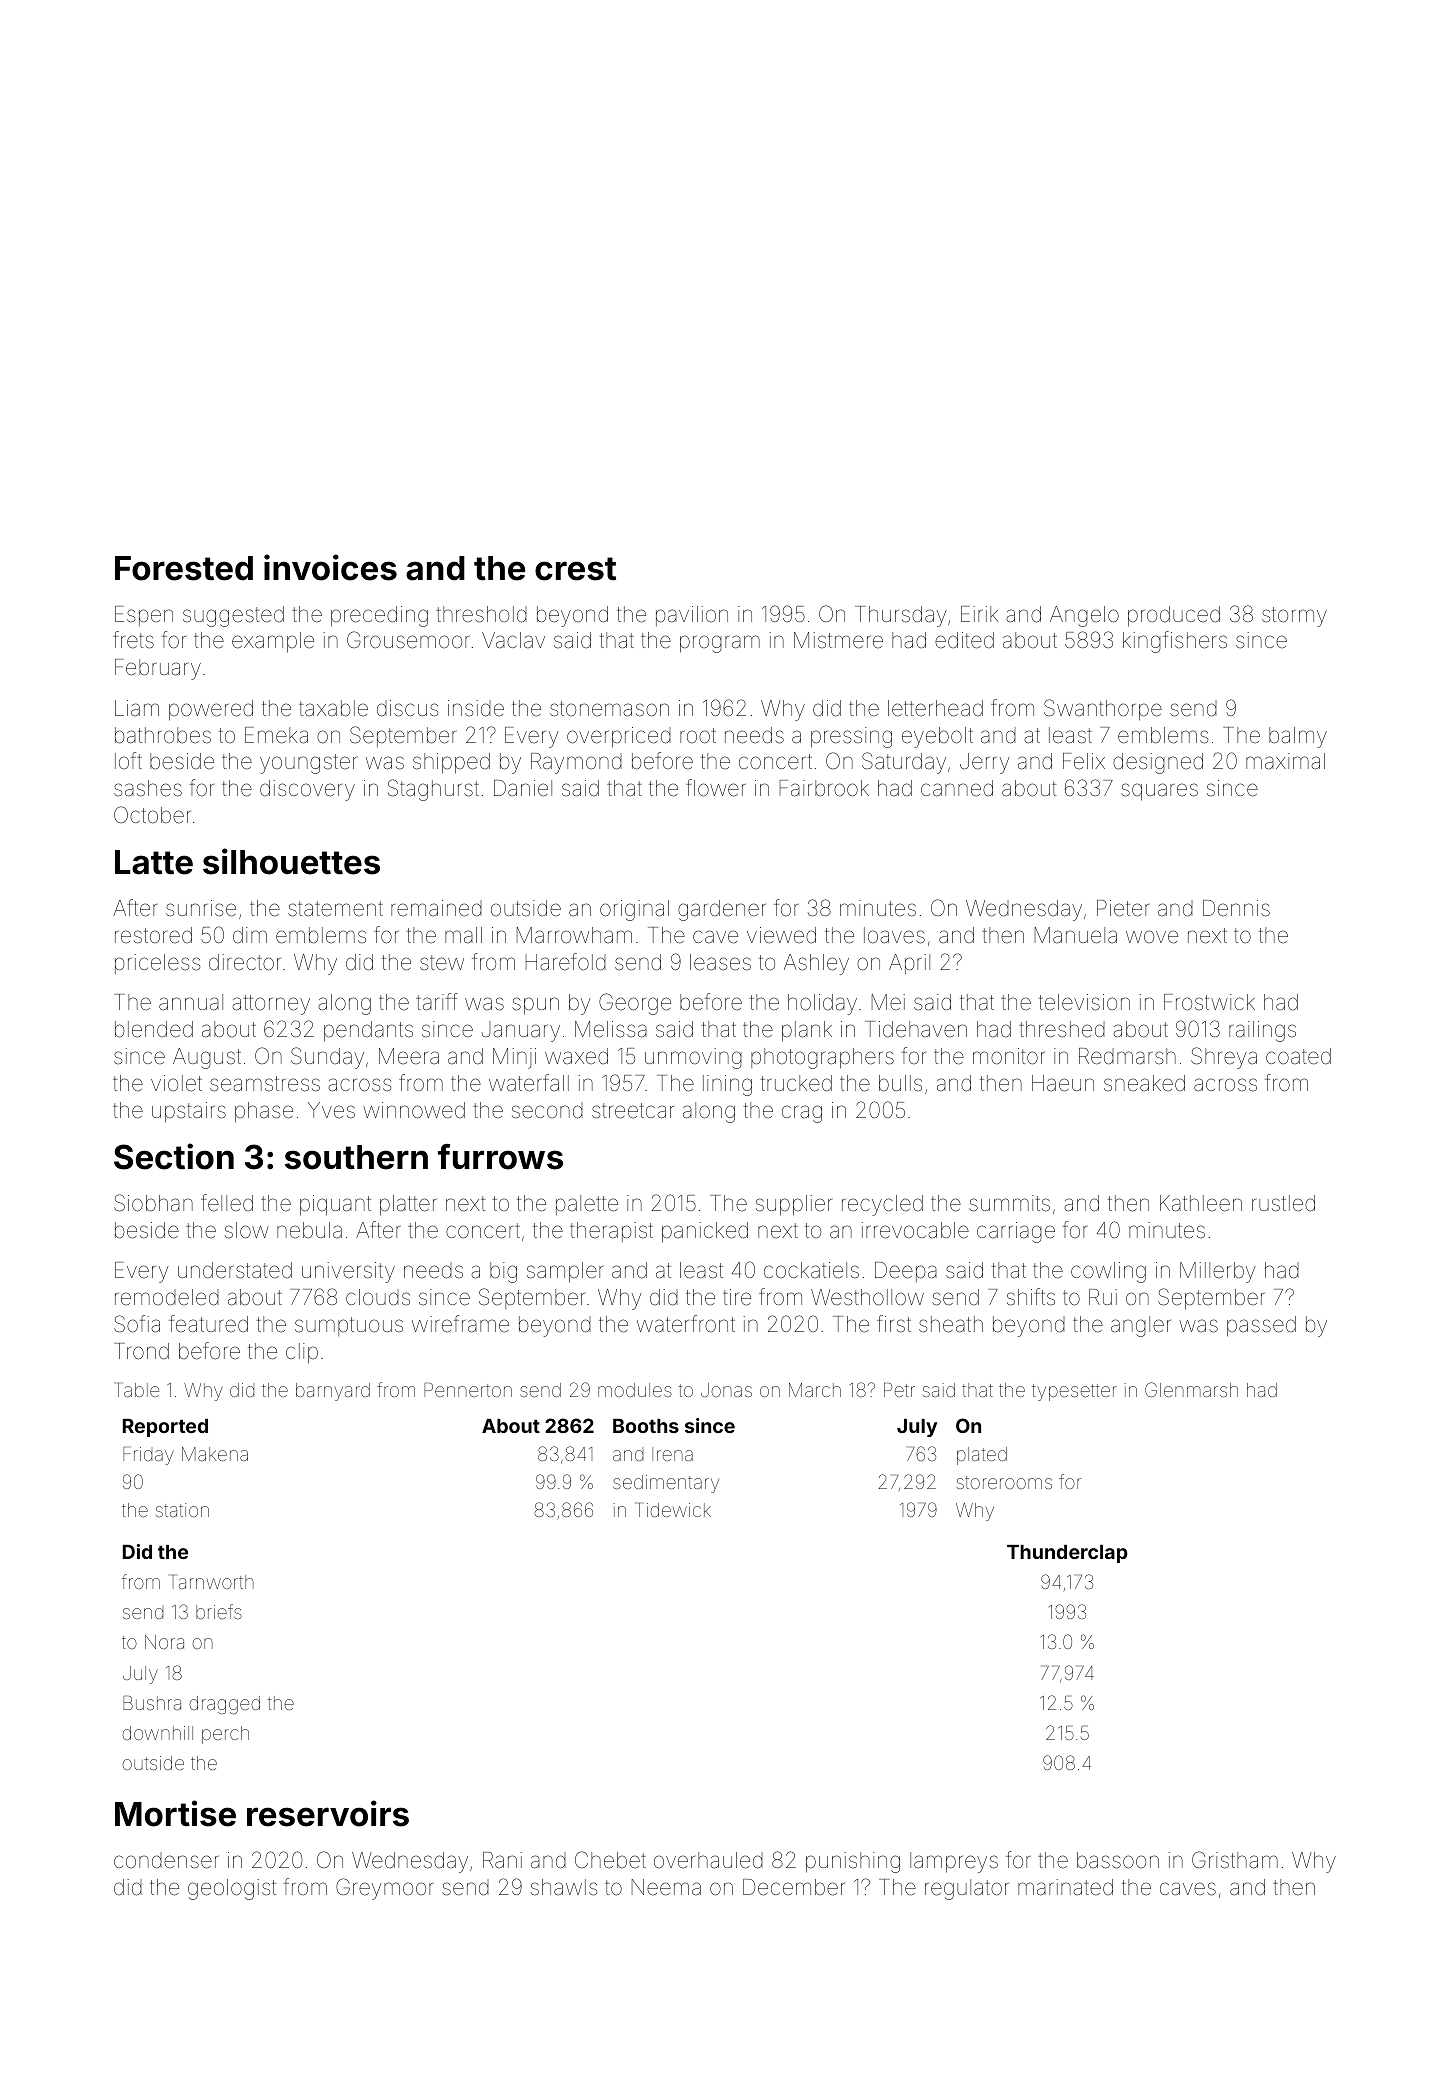 The height and width of the screenshot is (2100, 1450). I want to click on geologist, so click(232, 1889).
